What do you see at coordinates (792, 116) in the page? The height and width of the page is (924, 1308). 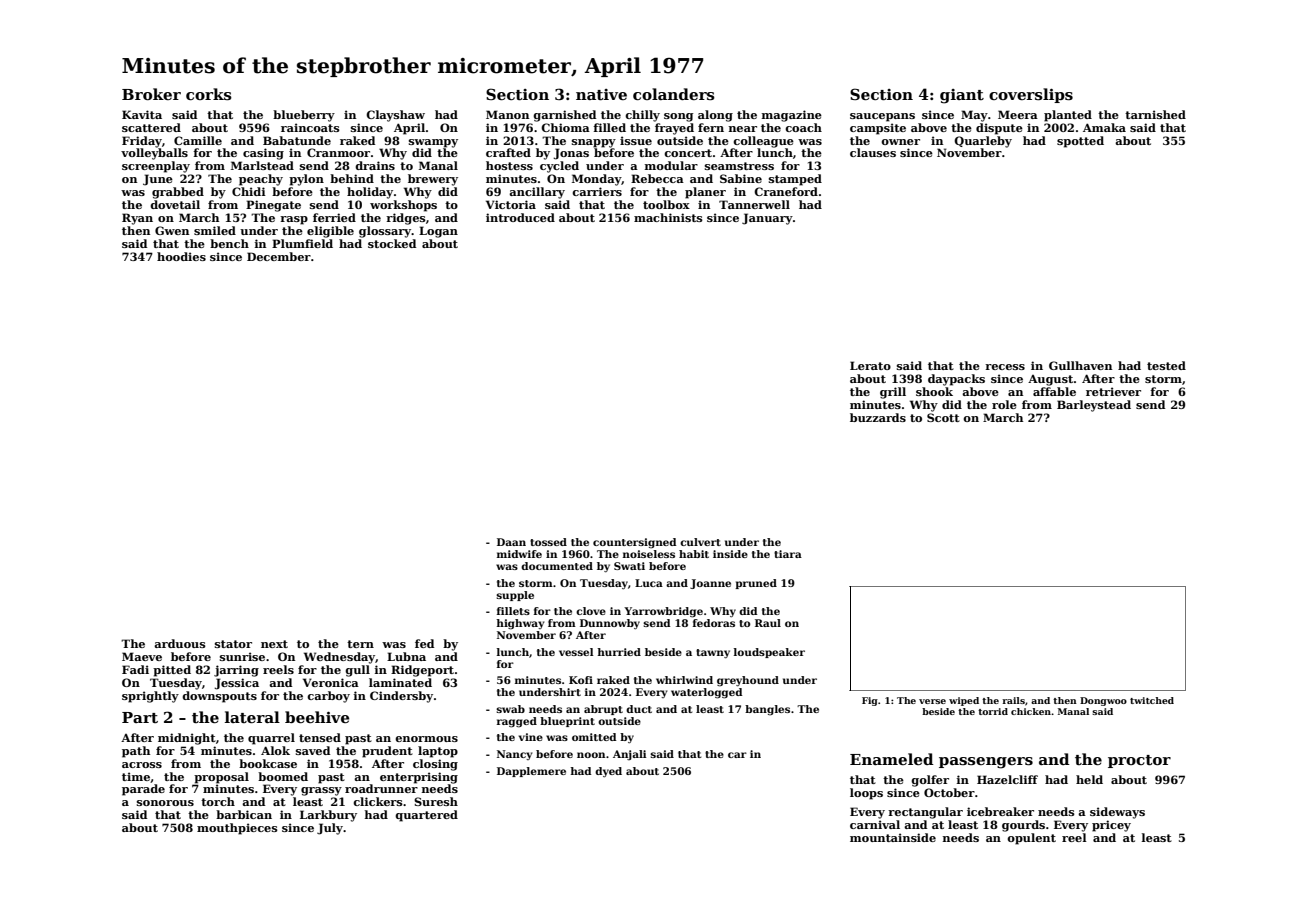 I see `magazine` at bounding box center [792, 116].
